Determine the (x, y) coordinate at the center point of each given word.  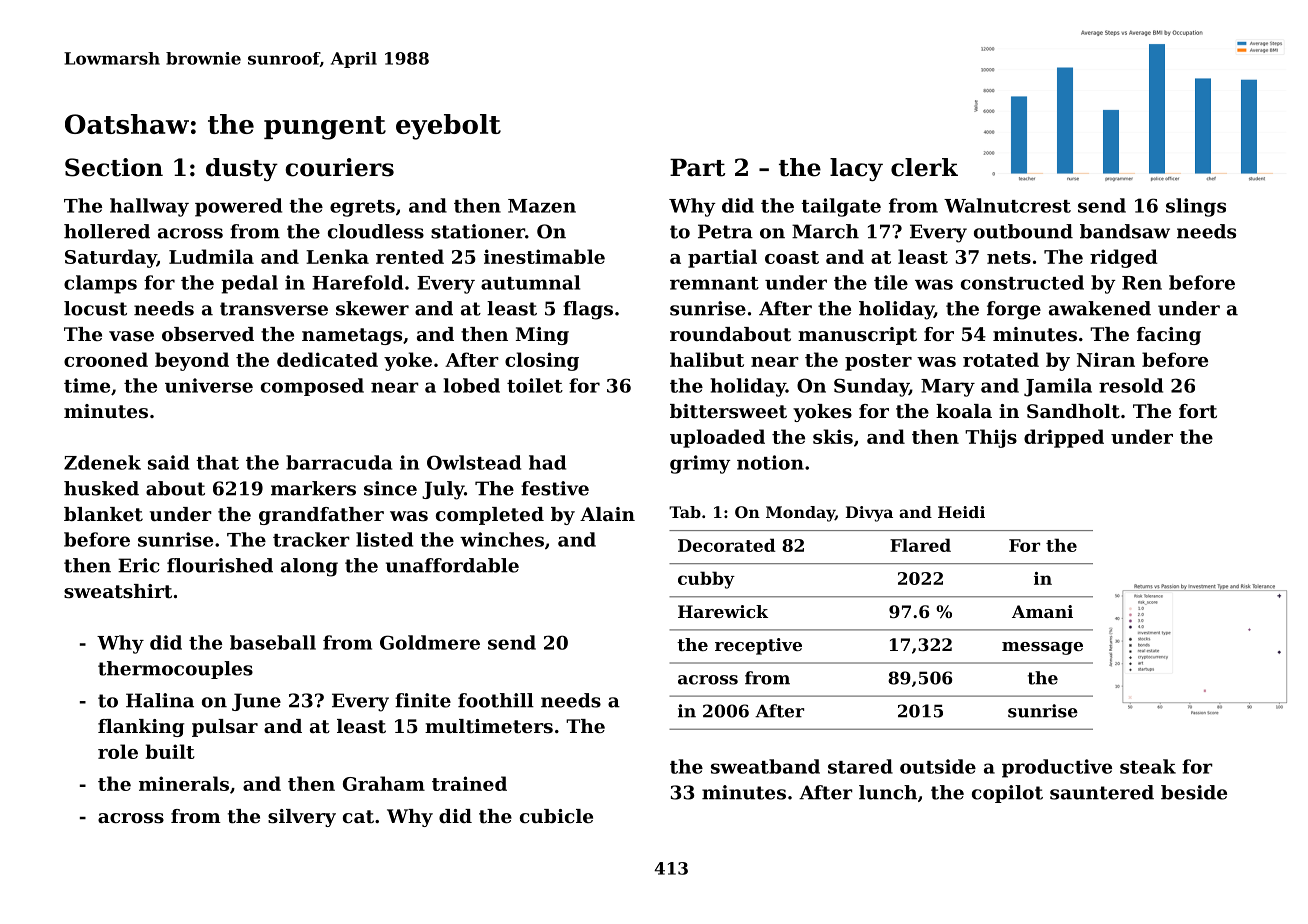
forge (1014, 310)
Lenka (337, 256)
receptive (758, 646)
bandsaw (1125, 231)
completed (490, 516)
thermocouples (175, 670)
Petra (725, 231)
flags (588, 310)
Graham (384, 783)
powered (238, 207)
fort (1198, 411)
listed (384, 539)
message (1042, 648)
